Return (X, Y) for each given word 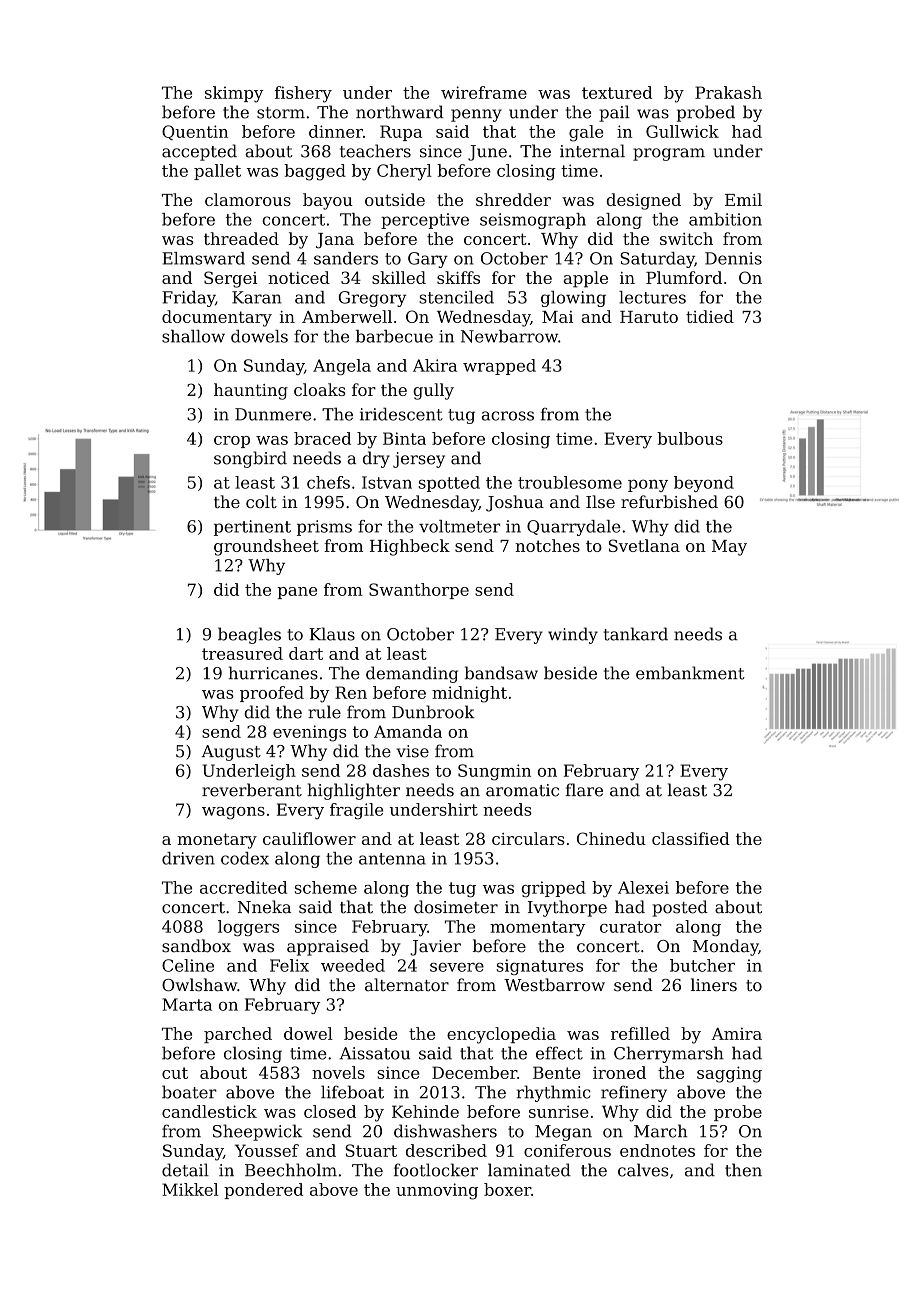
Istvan (387, 482)
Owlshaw (199, 985)
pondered (263, 1191)
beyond (704, 484)
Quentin (195, 132)
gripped (553, 889)
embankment (690, 673)
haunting (251, 391)
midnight (469, 694)
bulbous (690, 438)
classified (691, 838)
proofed (272, 694)
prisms (324, 528)
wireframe (484, 92)
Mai (557, 317)
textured (617, 92)
